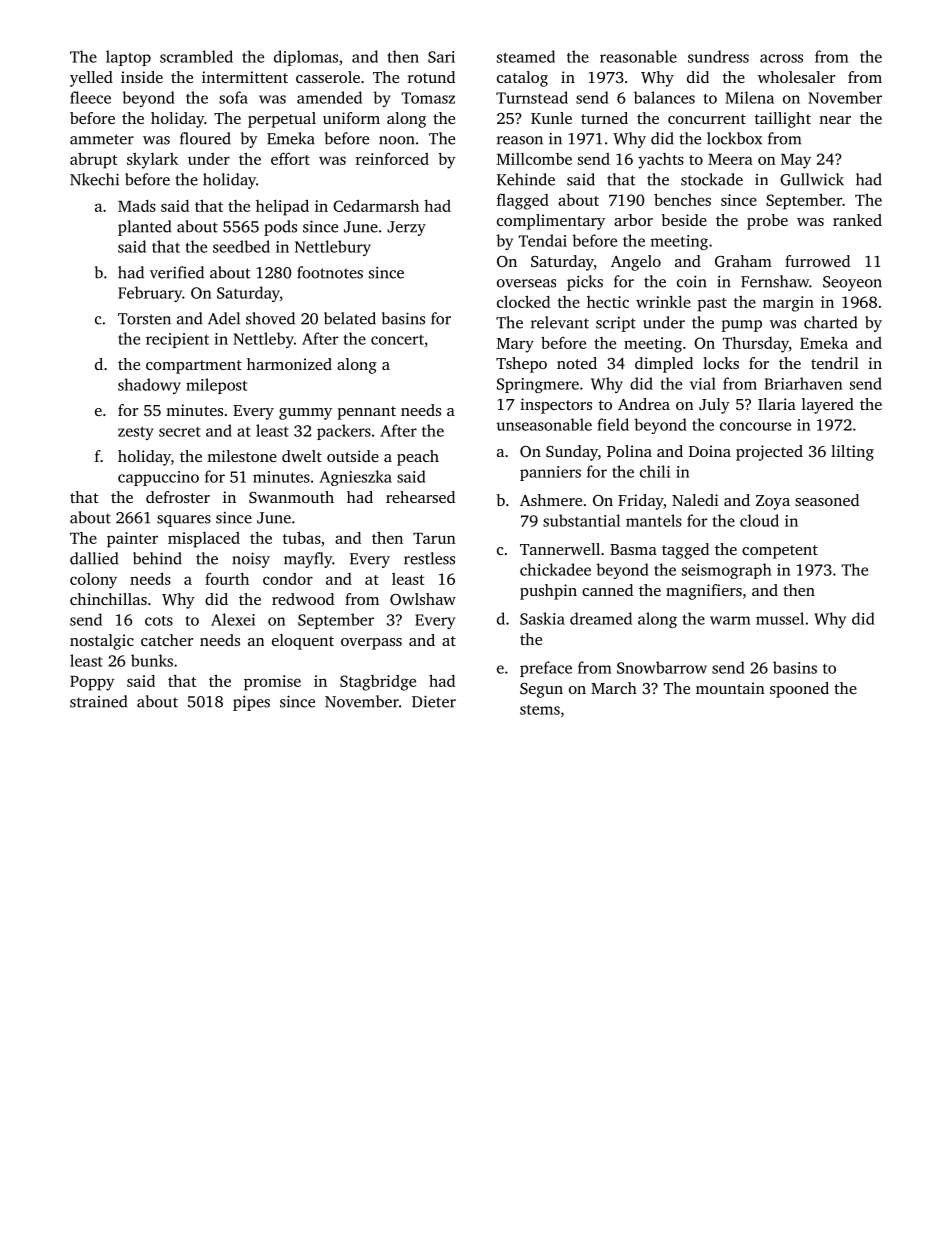 This screenshot has height=1233, width=952. What do you see at coordinates (441, 57) in the screenshot?
I see `Sari` at bounding box center [441, 57].
